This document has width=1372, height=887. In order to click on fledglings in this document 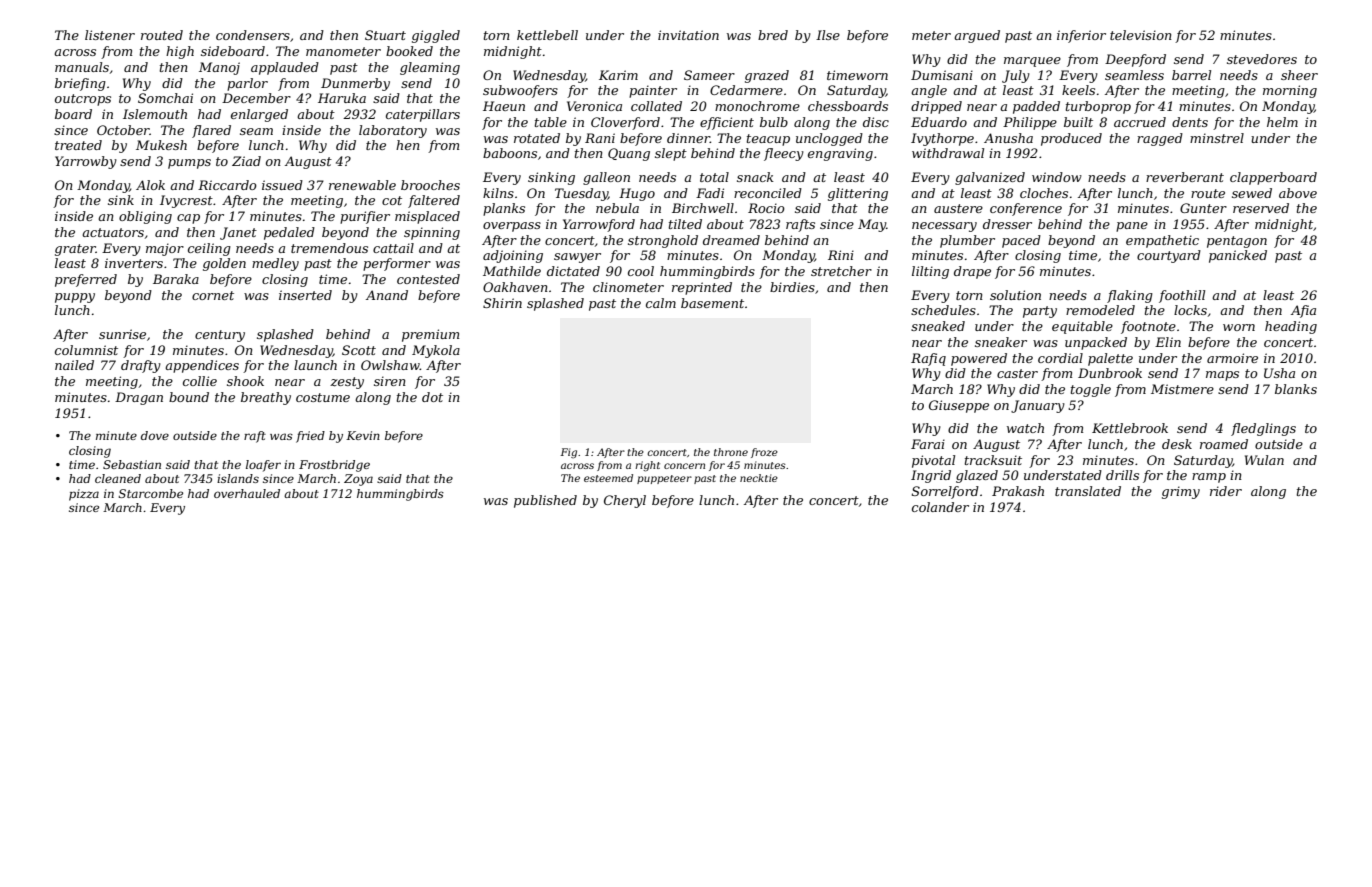, I will do `click(1263, 429)`.
